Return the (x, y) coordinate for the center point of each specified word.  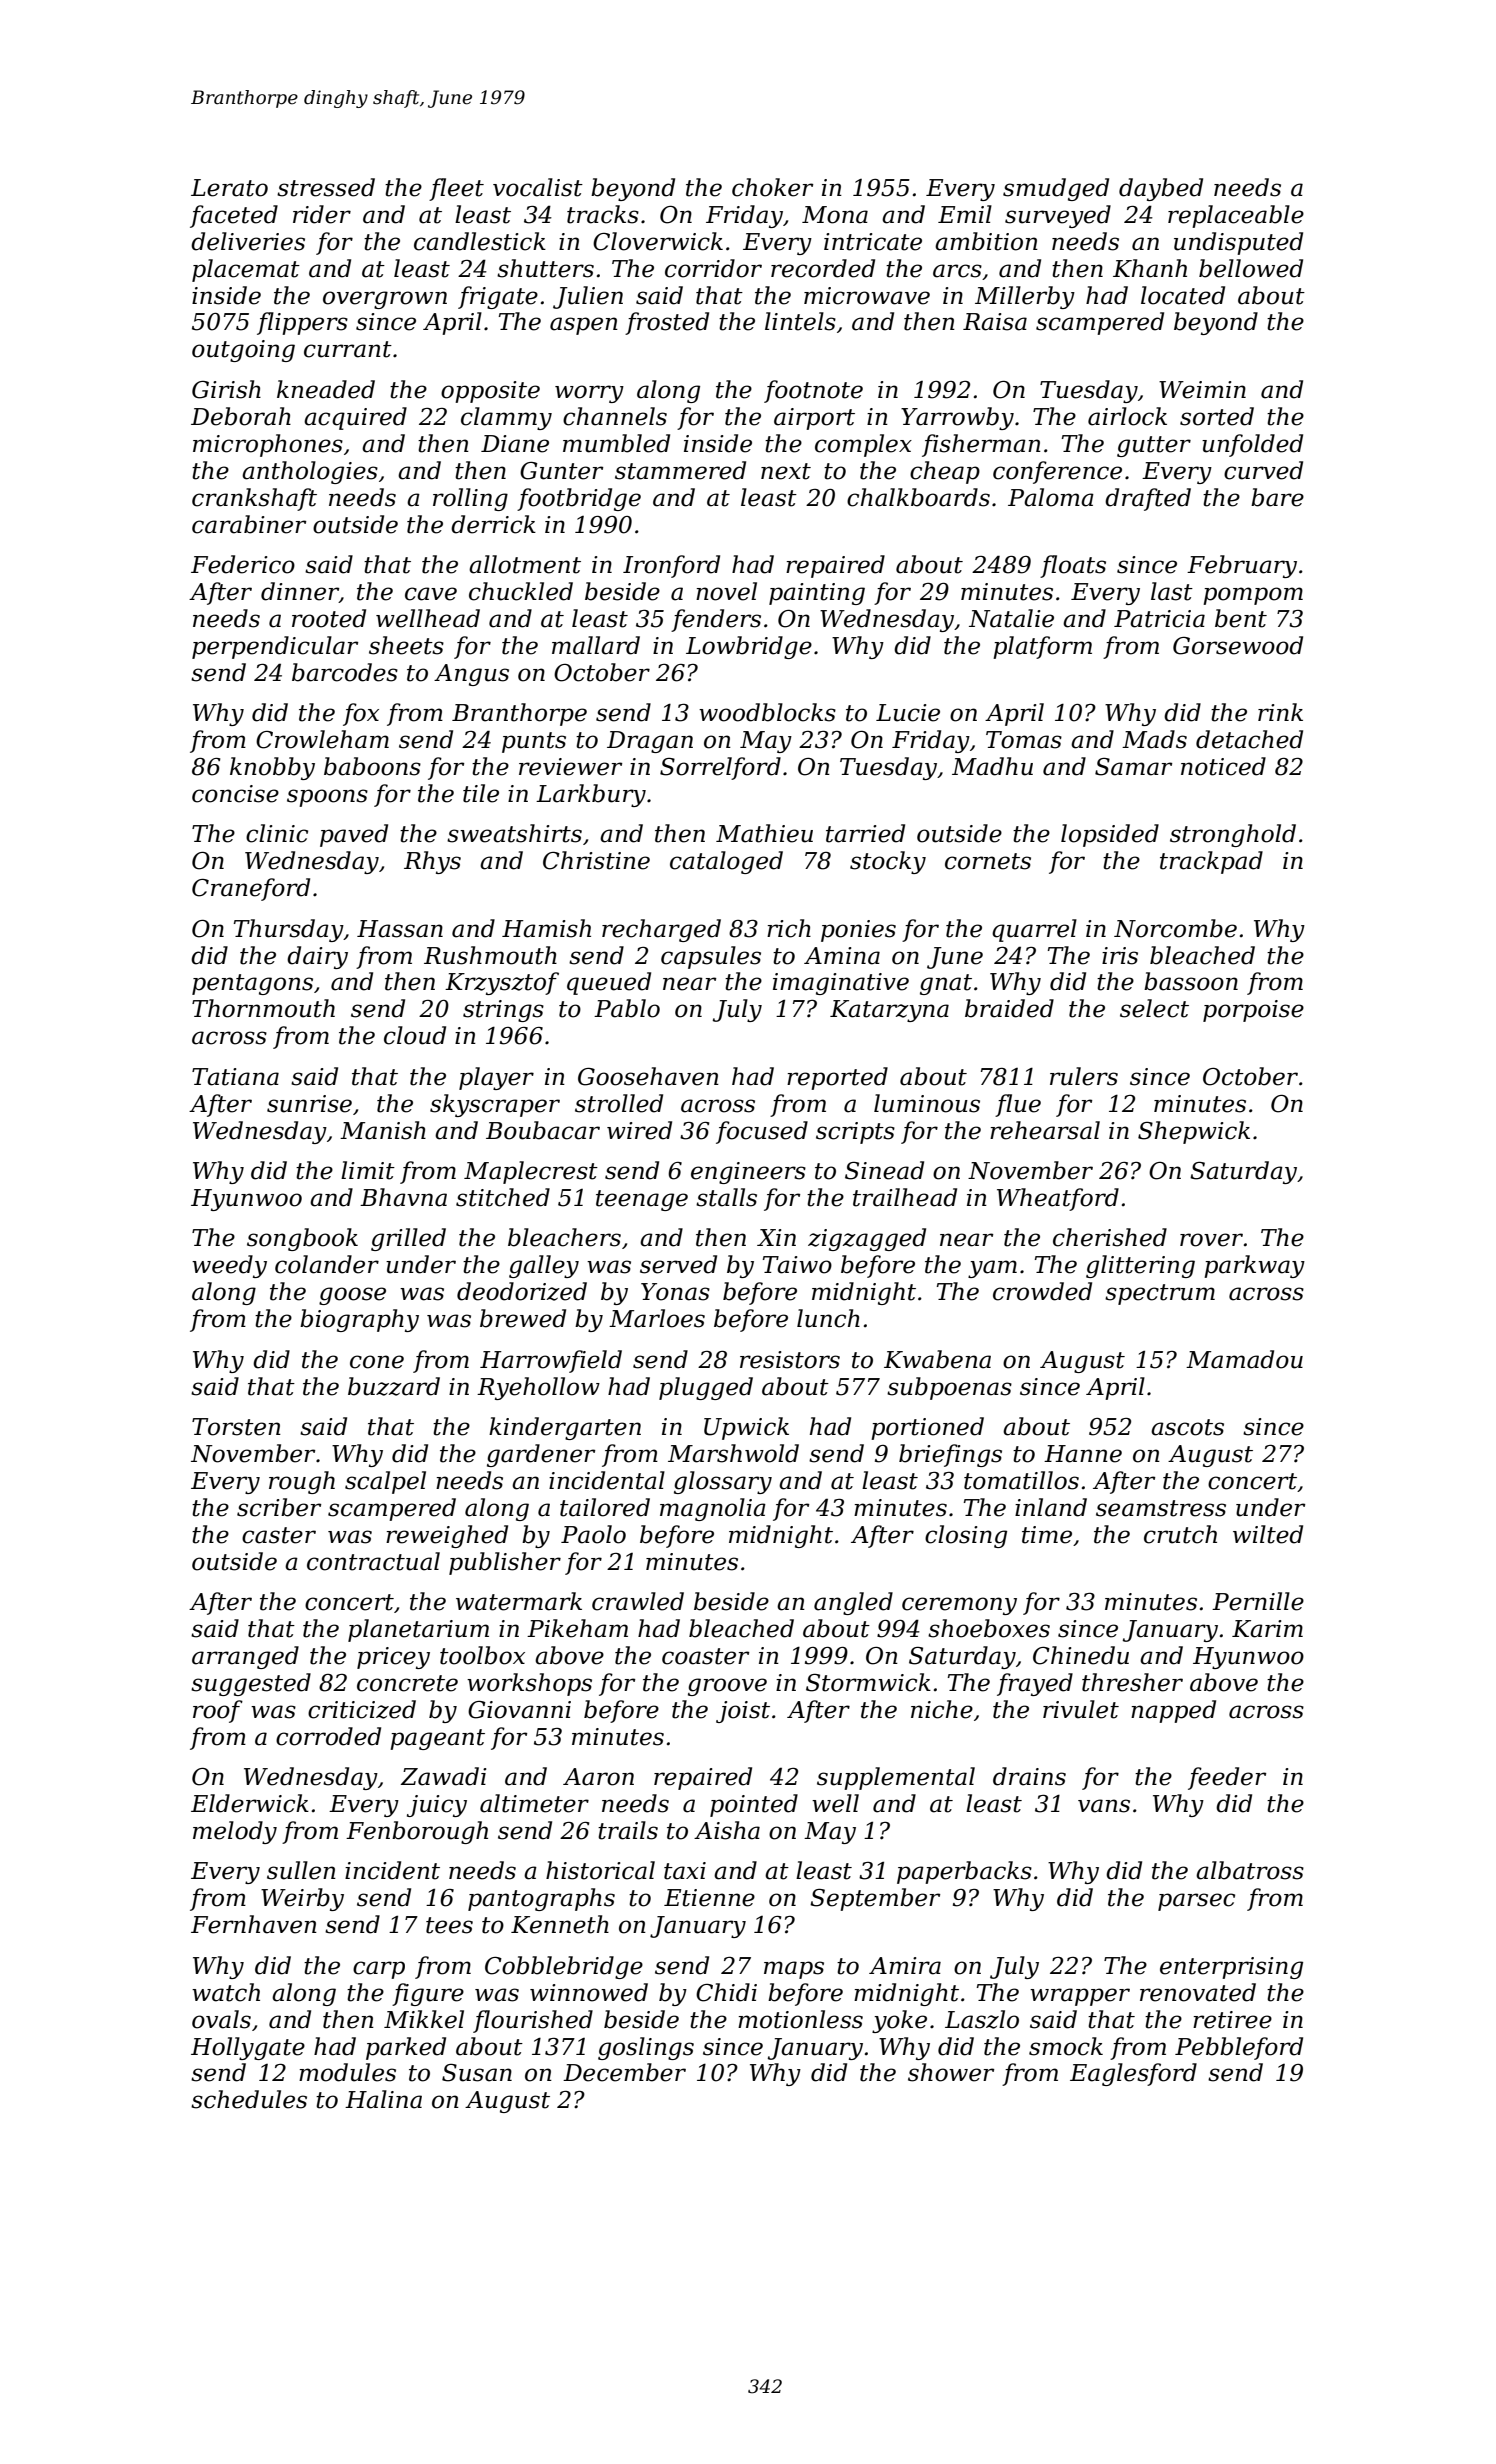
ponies (858, 931)
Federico (243, 564)
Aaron (598, 1777)
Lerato (229, 188)
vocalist (538, 187)
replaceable (1236, 216)
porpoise (1253, 1011)
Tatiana (235, 1077)
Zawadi (443, 1776)
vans (1104, 1806)
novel (726, 591)
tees (449, 1925)
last (1172, 591)
